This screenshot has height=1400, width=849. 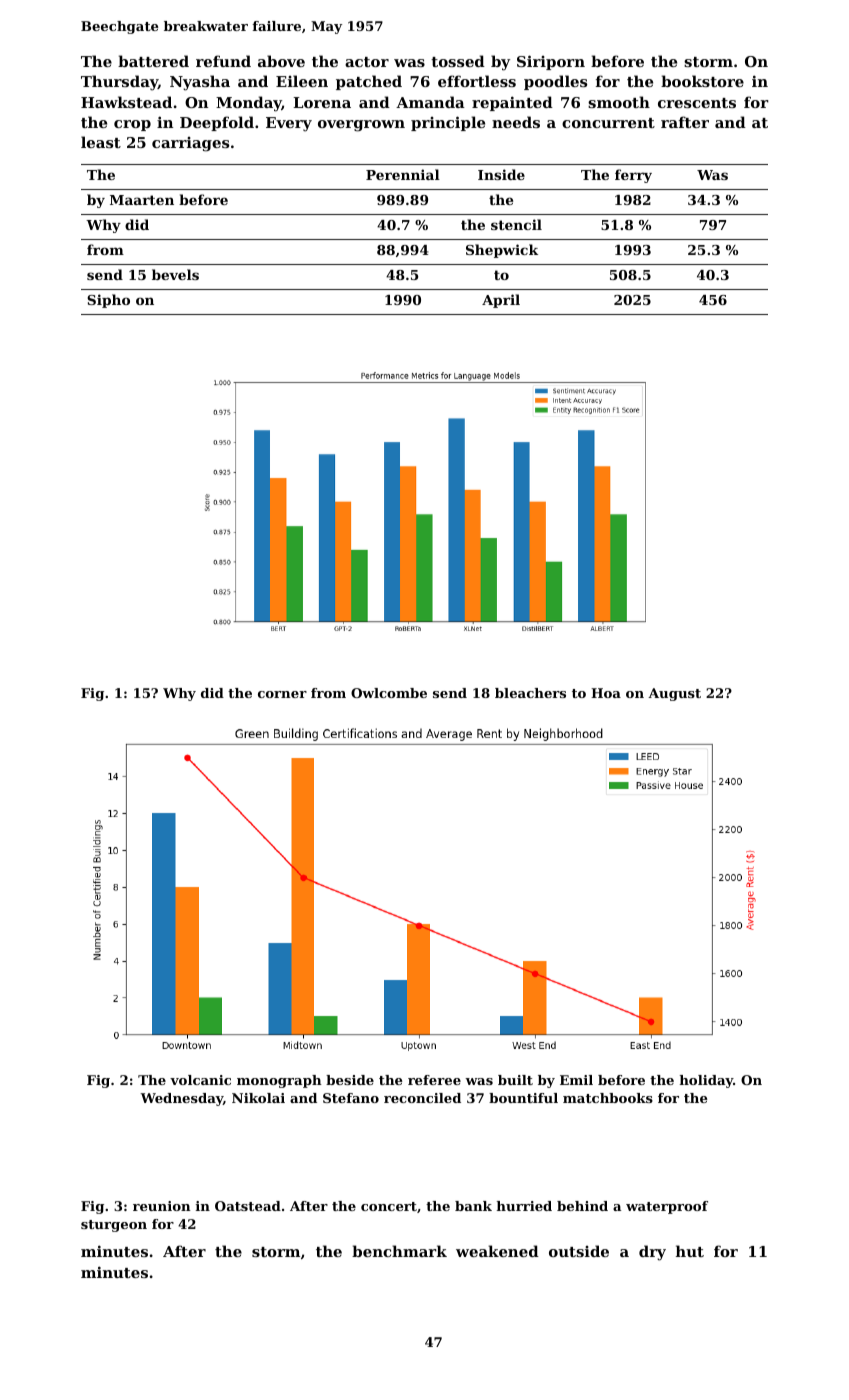 I want to click on Shepwick, so click(x=502, y=251).
